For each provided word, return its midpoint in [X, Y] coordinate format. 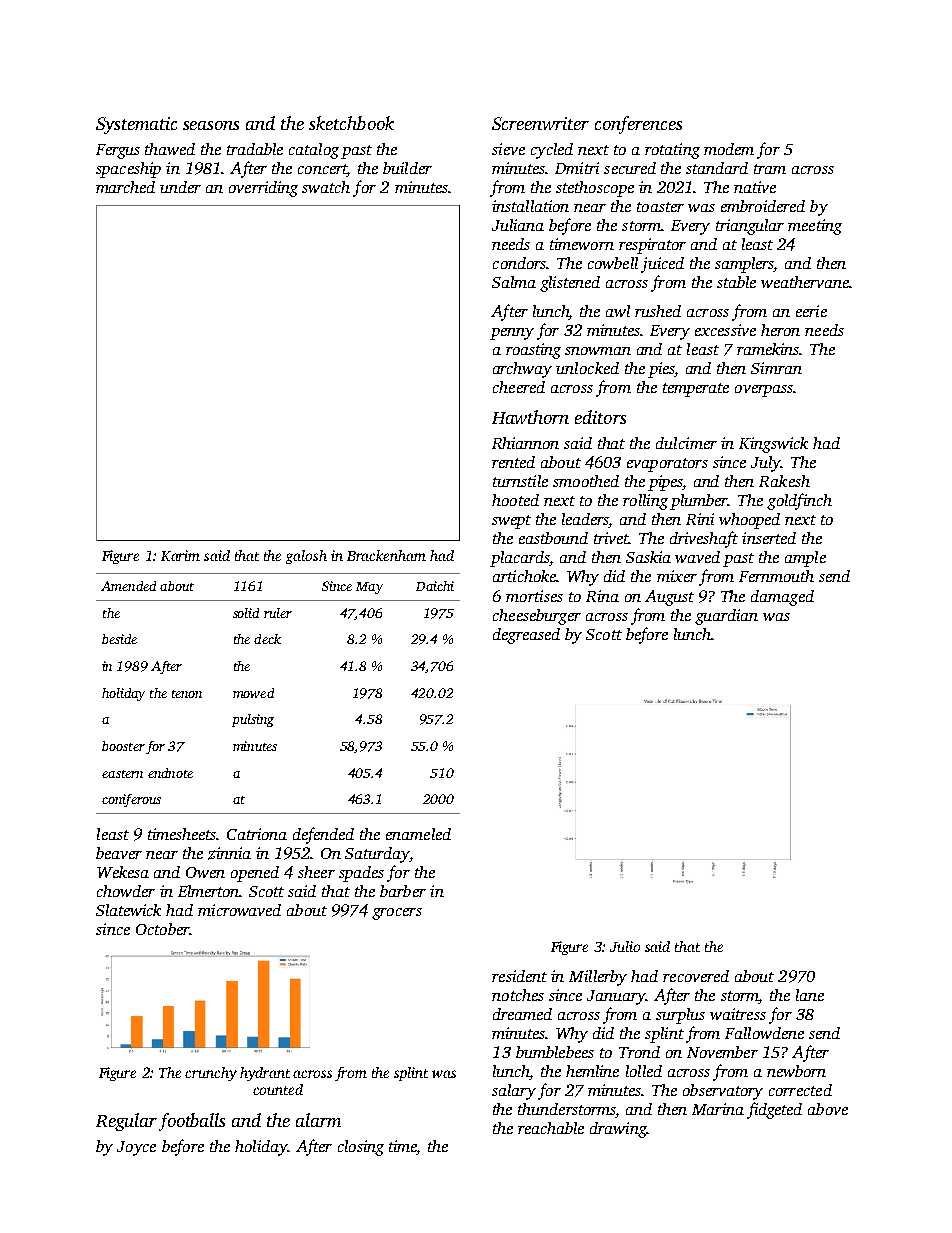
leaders [586, 520]
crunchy [211, 1074]
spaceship [128, 170]
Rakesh [784, 481]
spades [361, 874]
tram [770, 169]
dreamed [522, 1014]
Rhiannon [525, 443]
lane [810, 995]
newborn [796, 1071]
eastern [122, 774]
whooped [749, 521]
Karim [180, 555]
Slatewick [128, 910]
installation [530, 206]
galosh [306, 557]
